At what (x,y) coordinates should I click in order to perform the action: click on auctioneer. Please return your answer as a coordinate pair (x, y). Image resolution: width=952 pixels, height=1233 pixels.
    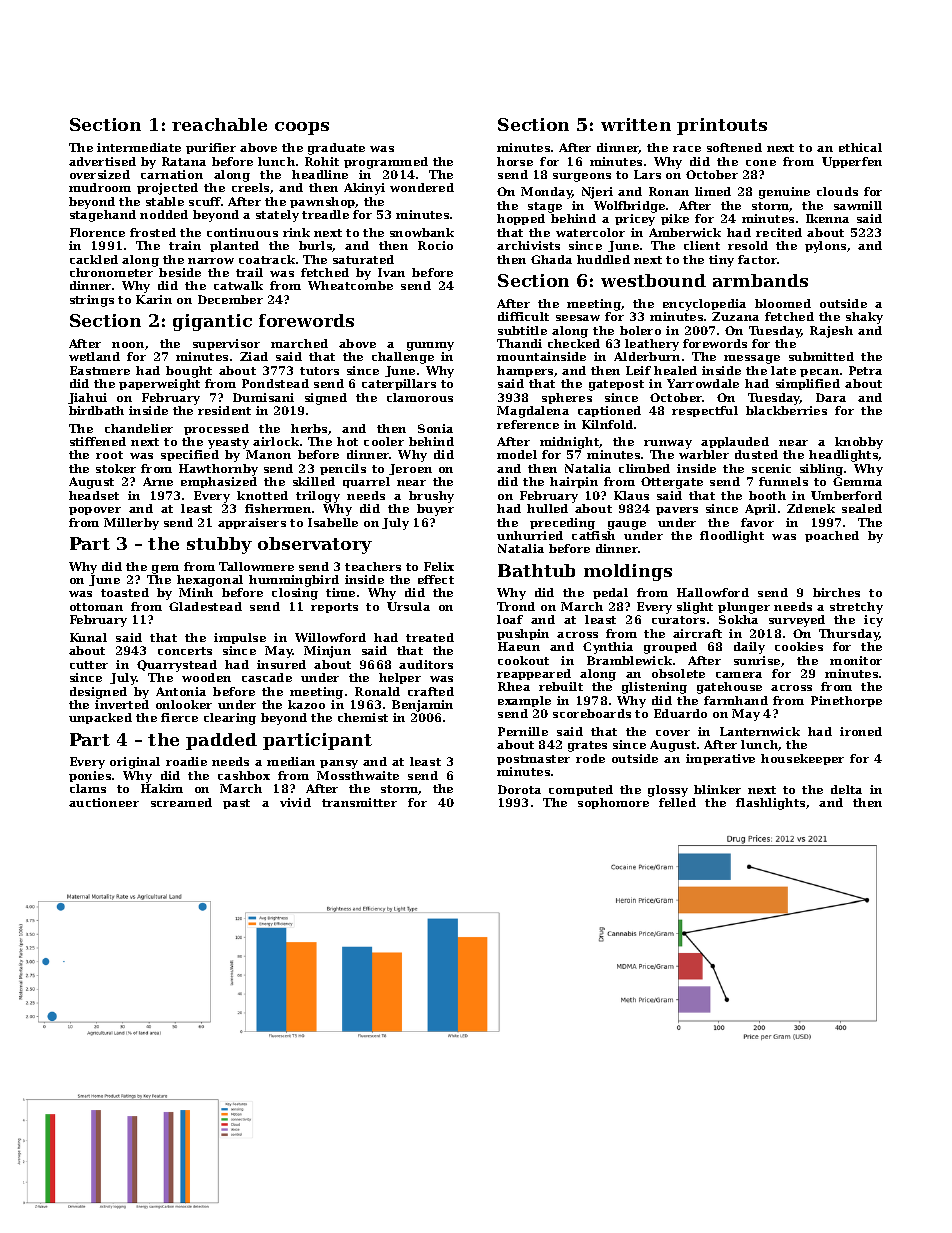
    Looking at the image, I should click on (104, 802).
